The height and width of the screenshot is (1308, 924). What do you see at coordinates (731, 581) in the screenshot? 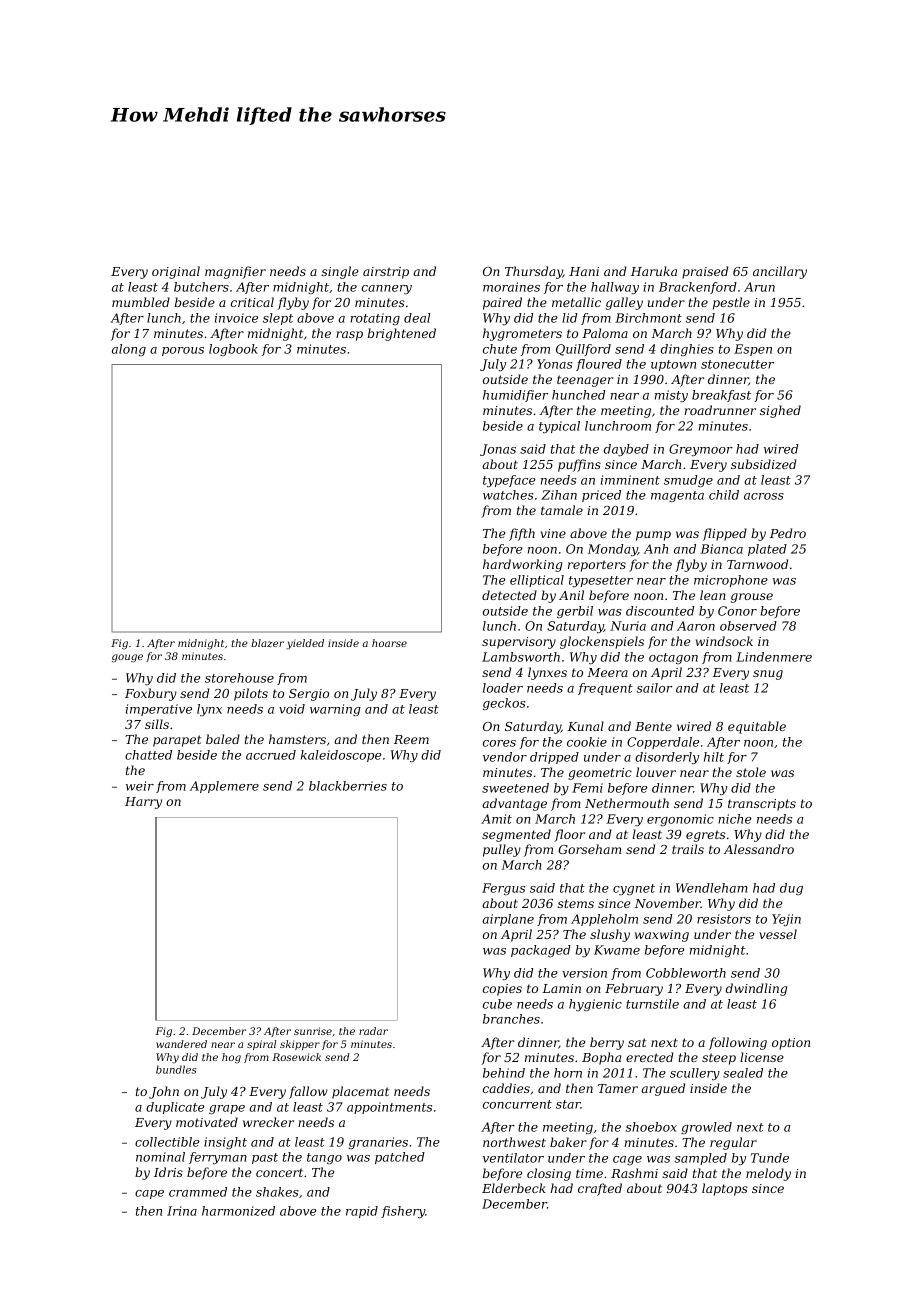
I see `microphone` at bounding box center [731, 581].
